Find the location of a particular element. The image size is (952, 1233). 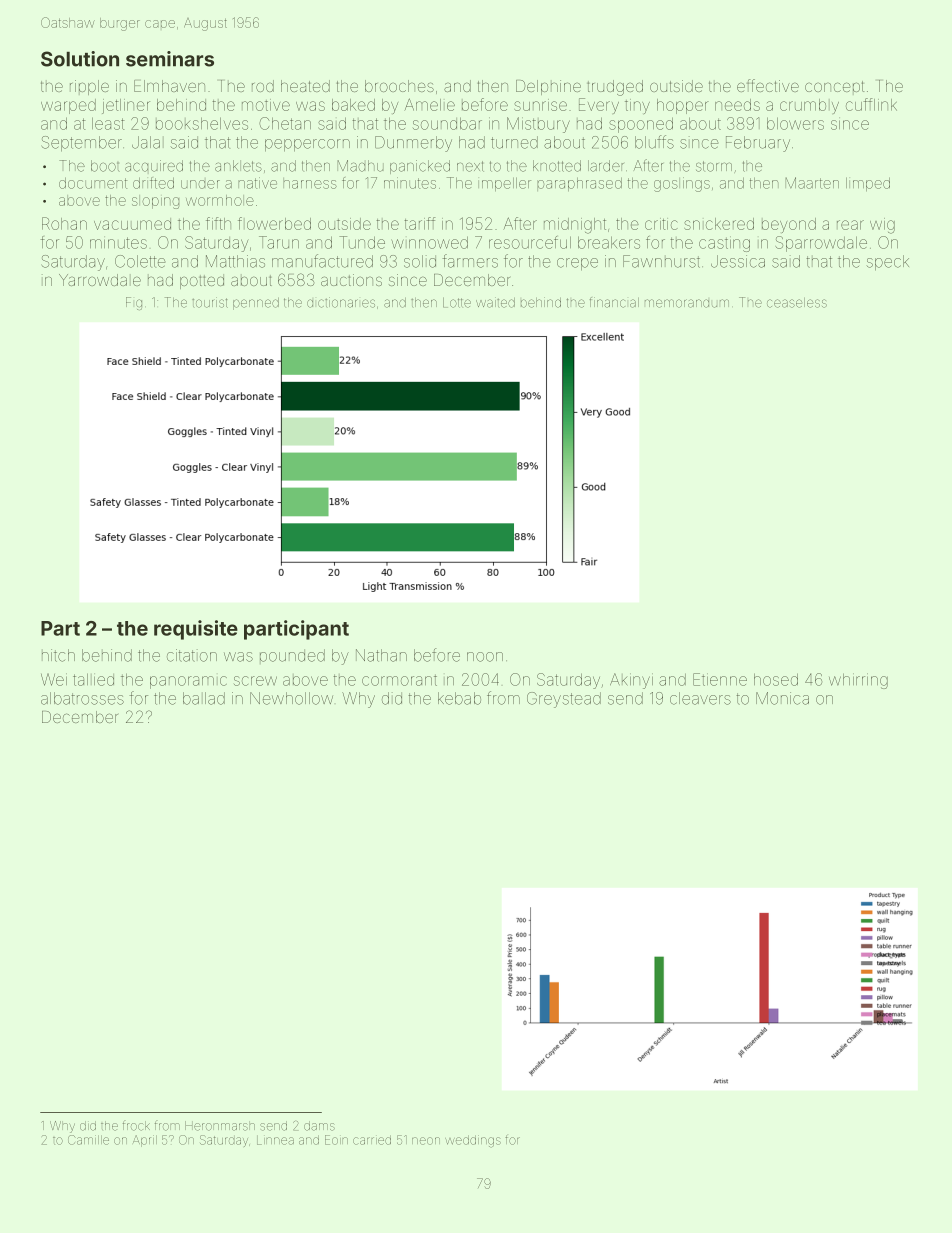

requisite is located at coordinates (196, 630).
